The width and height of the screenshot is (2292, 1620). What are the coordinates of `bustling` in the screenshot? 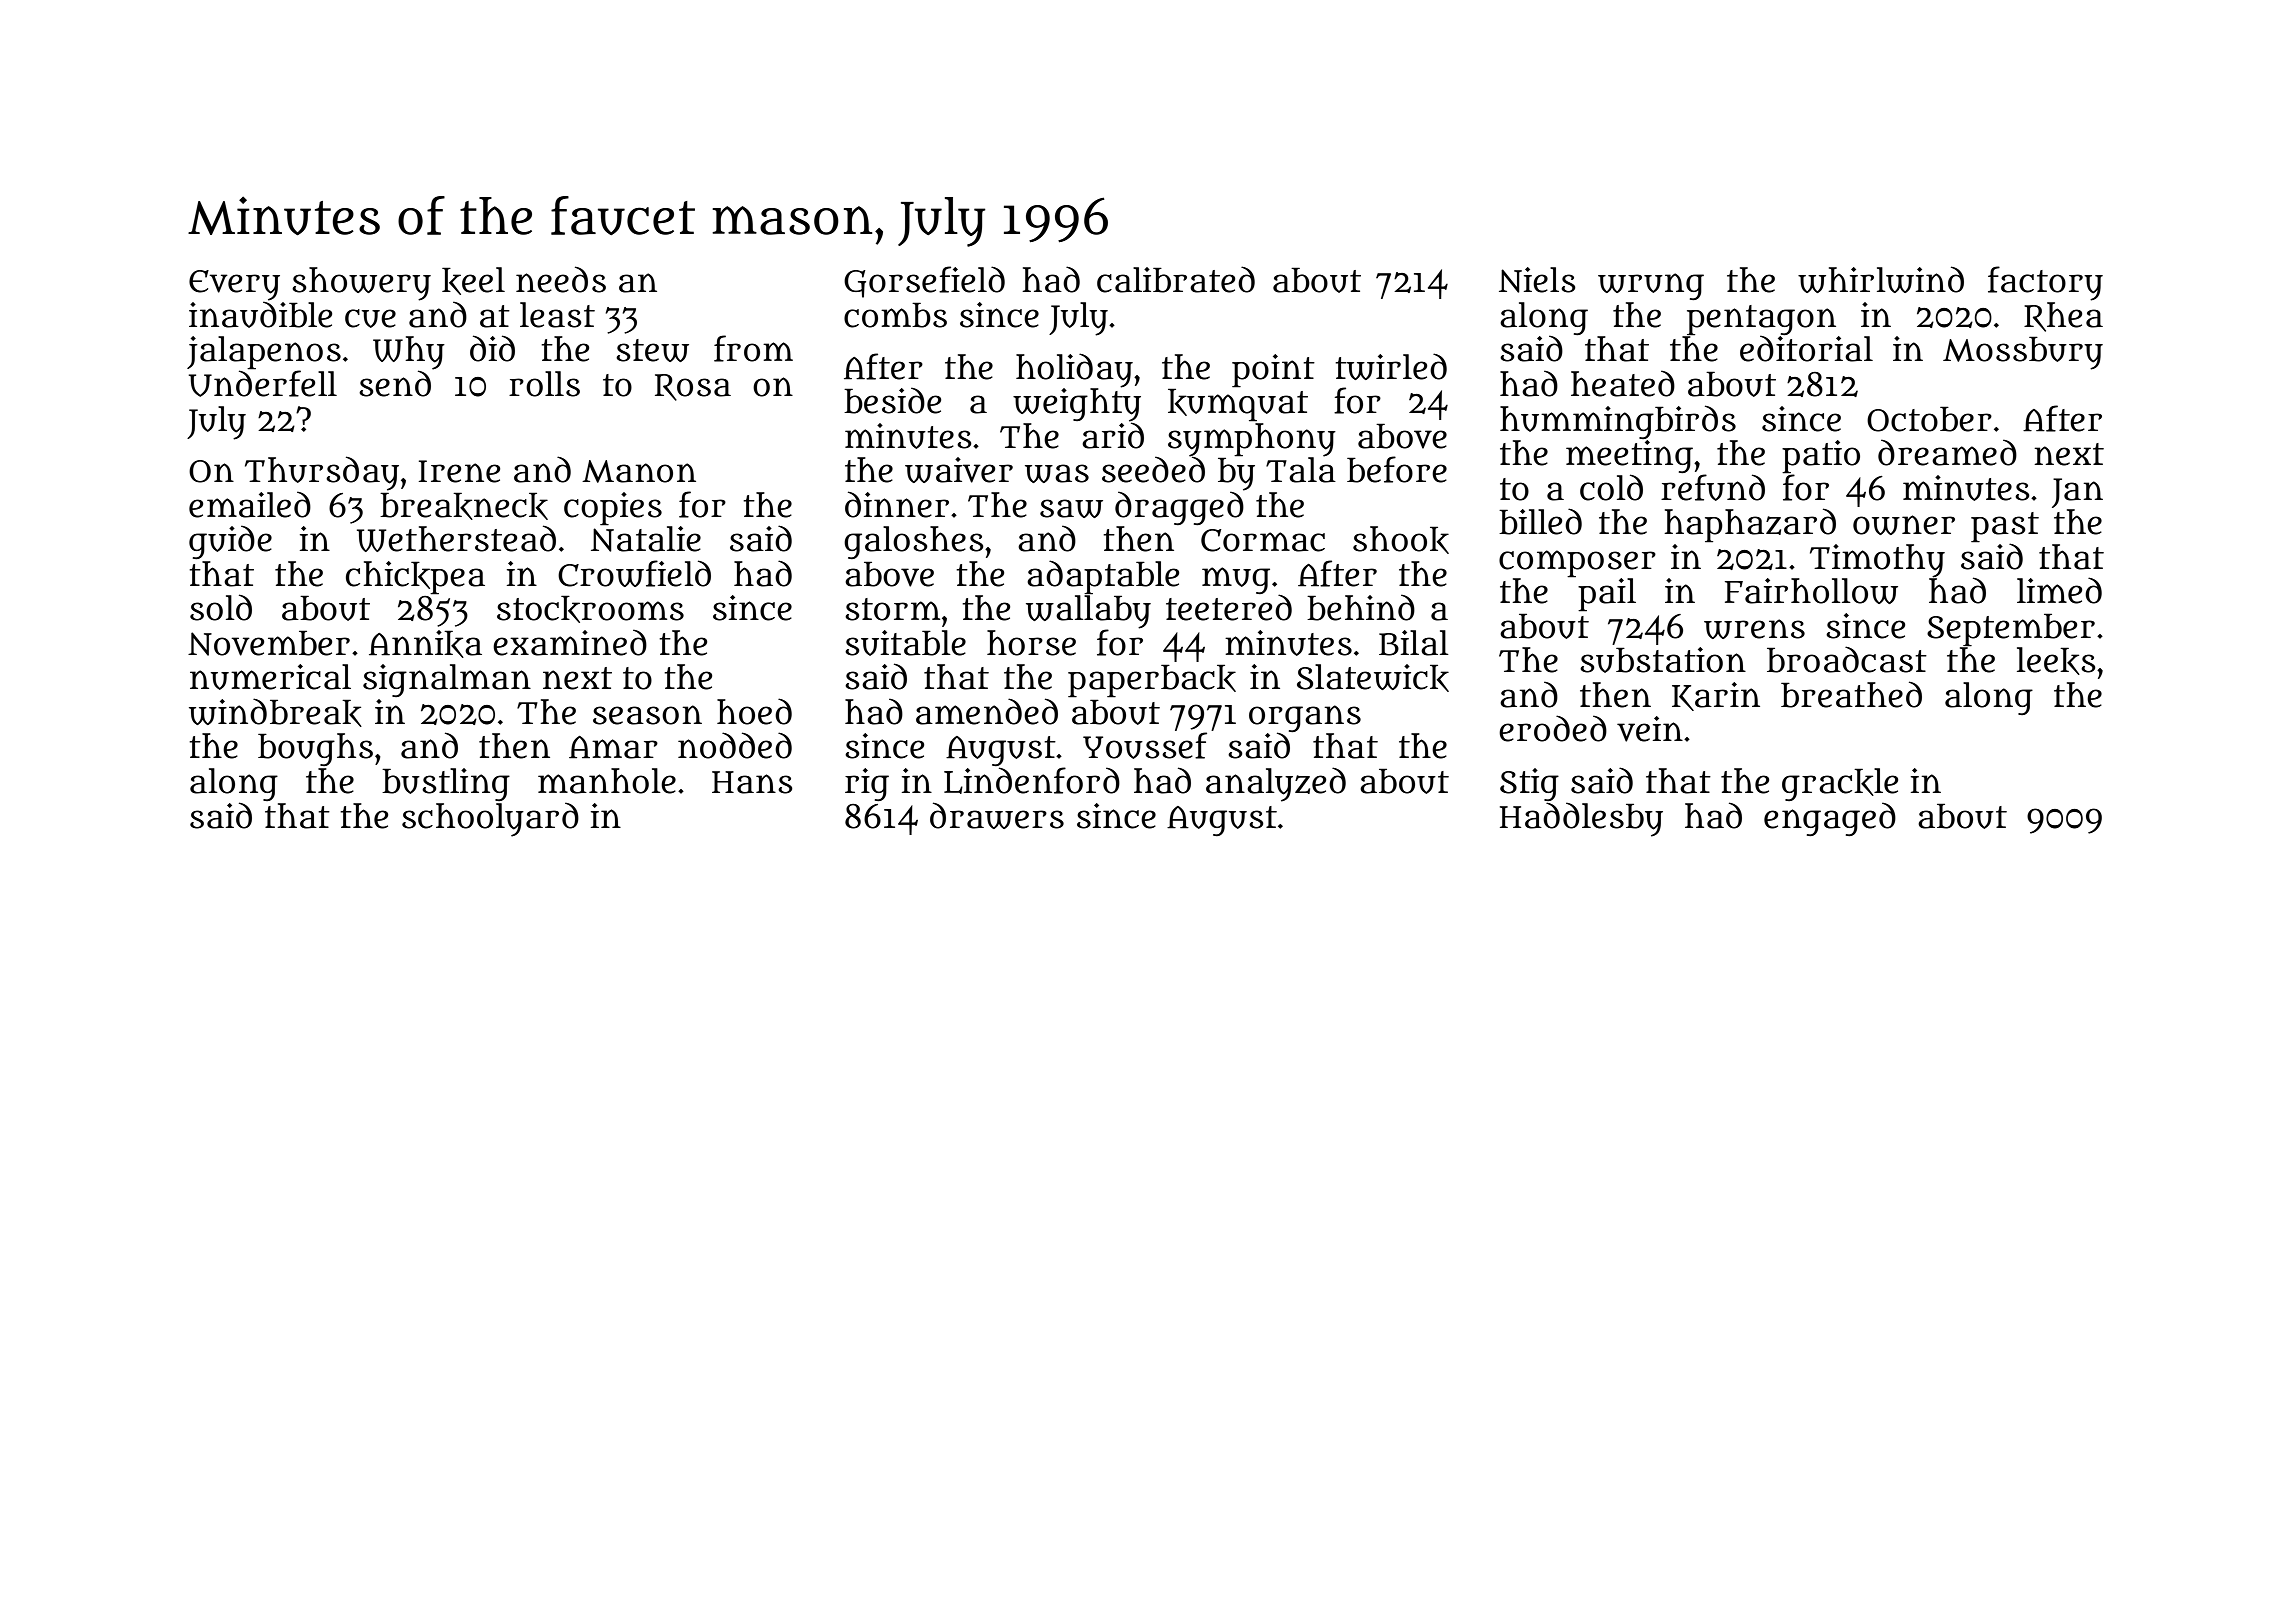 It's located at (446, 784).
